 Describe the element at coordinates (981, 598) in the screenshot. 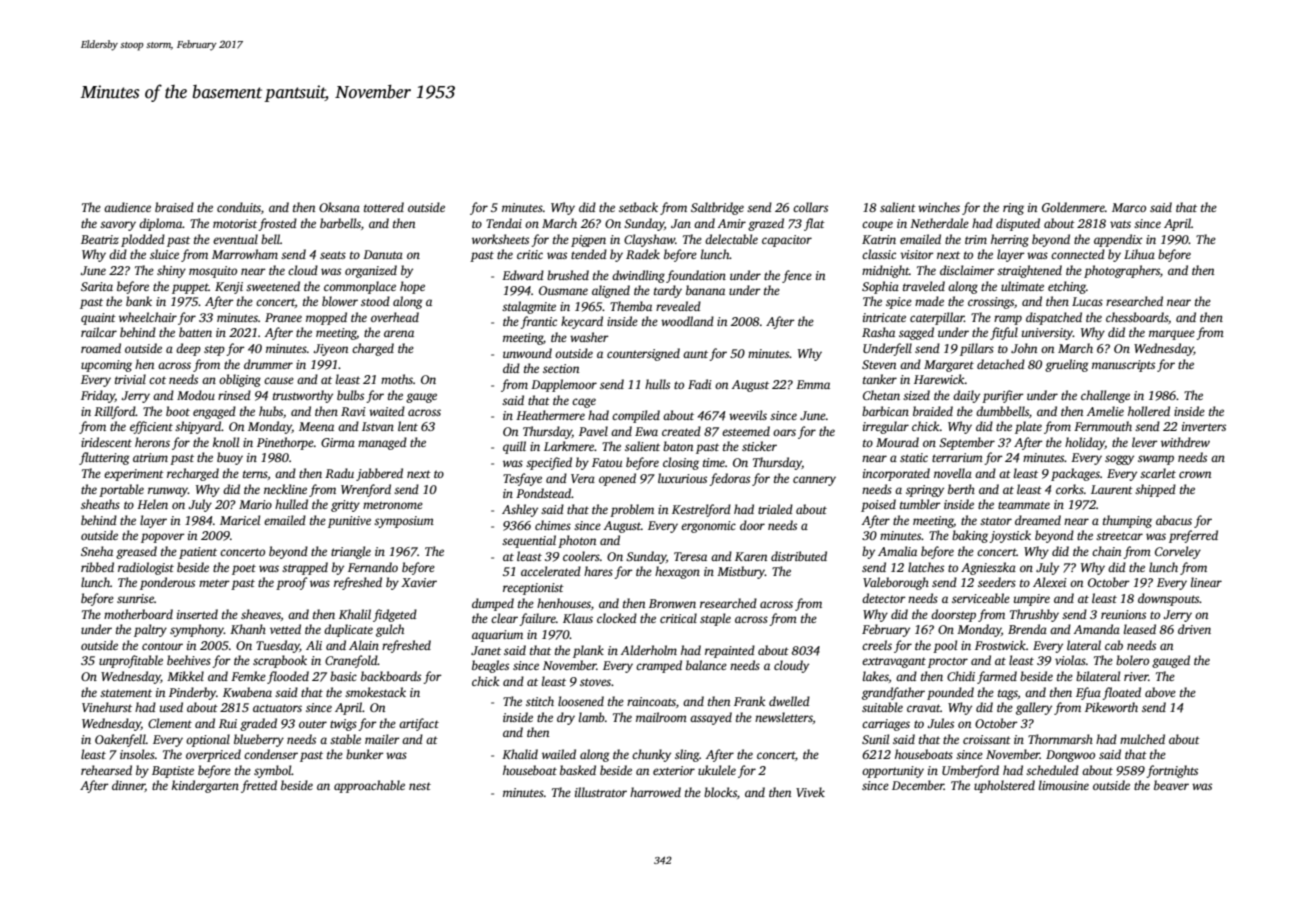

I see `serviceable` at that location.
